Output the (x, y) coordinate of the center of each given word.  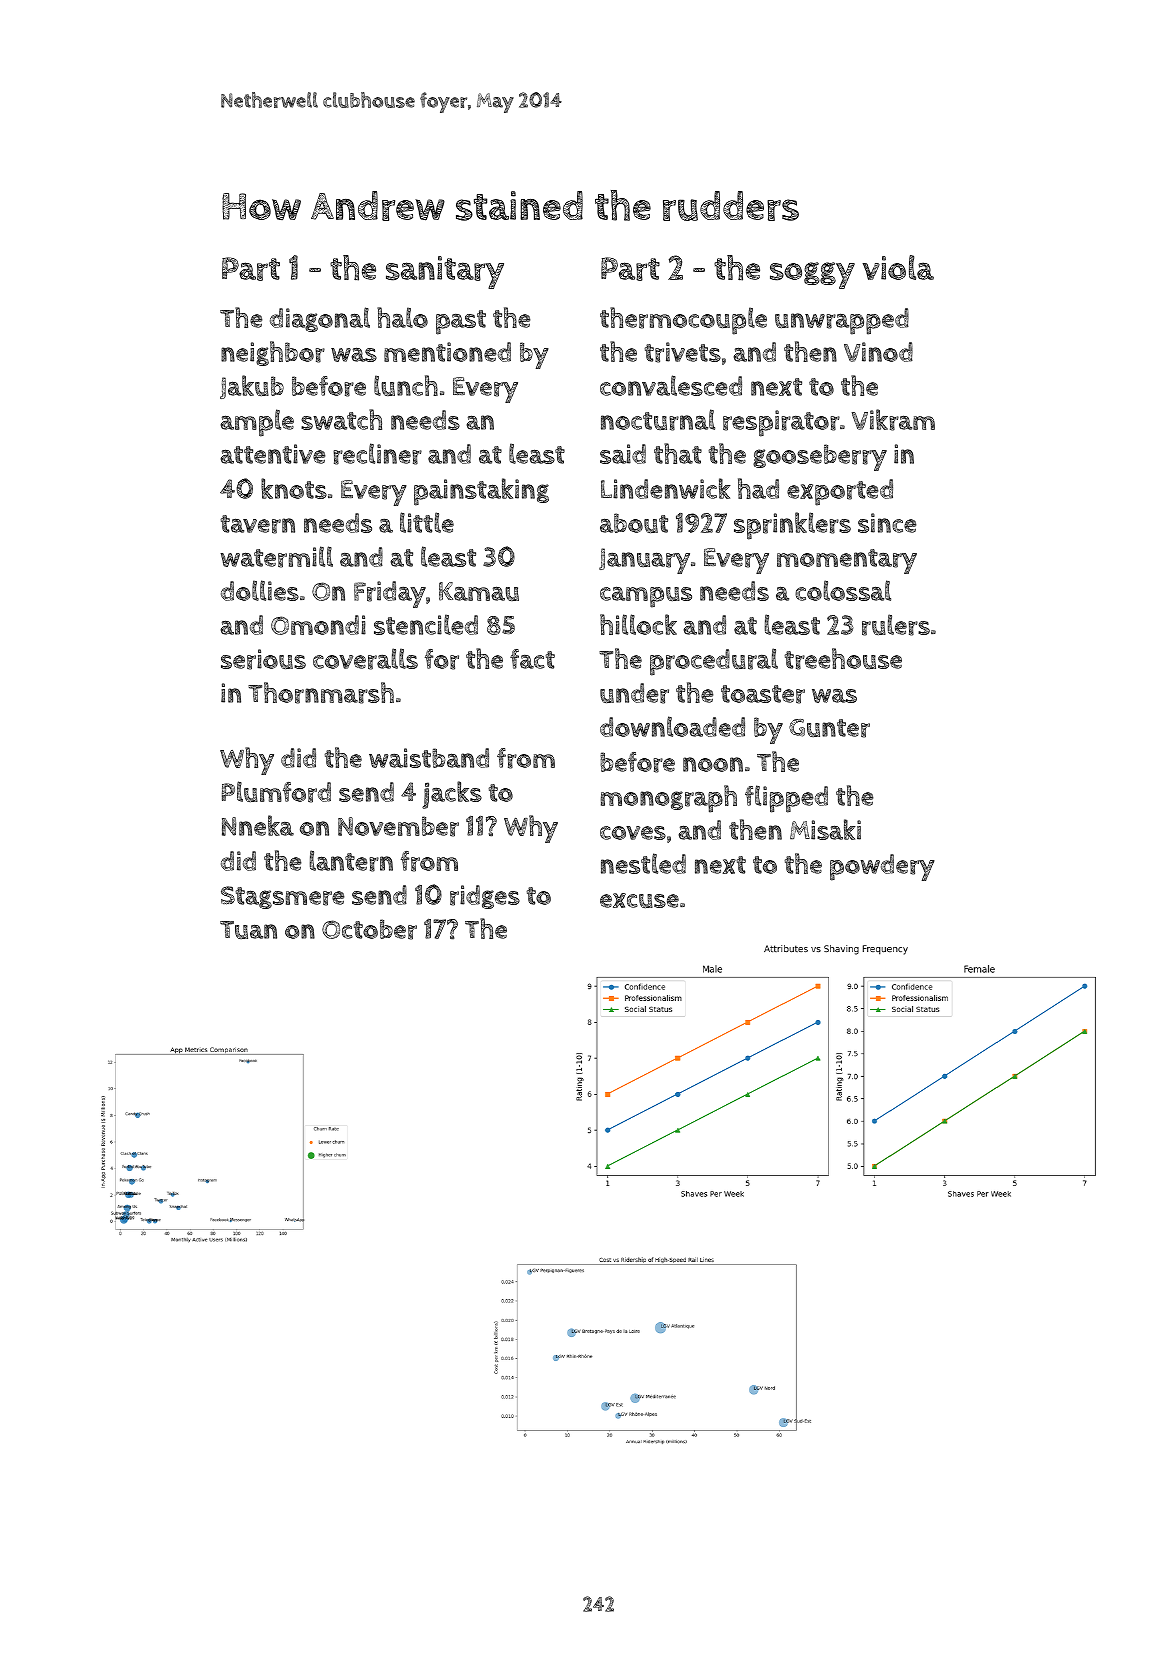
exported (840, 492)
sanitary (445, 272)
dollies (260, 590)
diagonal (320, 319)
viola (898, 267)
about (634, 523)
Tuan (248, 930)
